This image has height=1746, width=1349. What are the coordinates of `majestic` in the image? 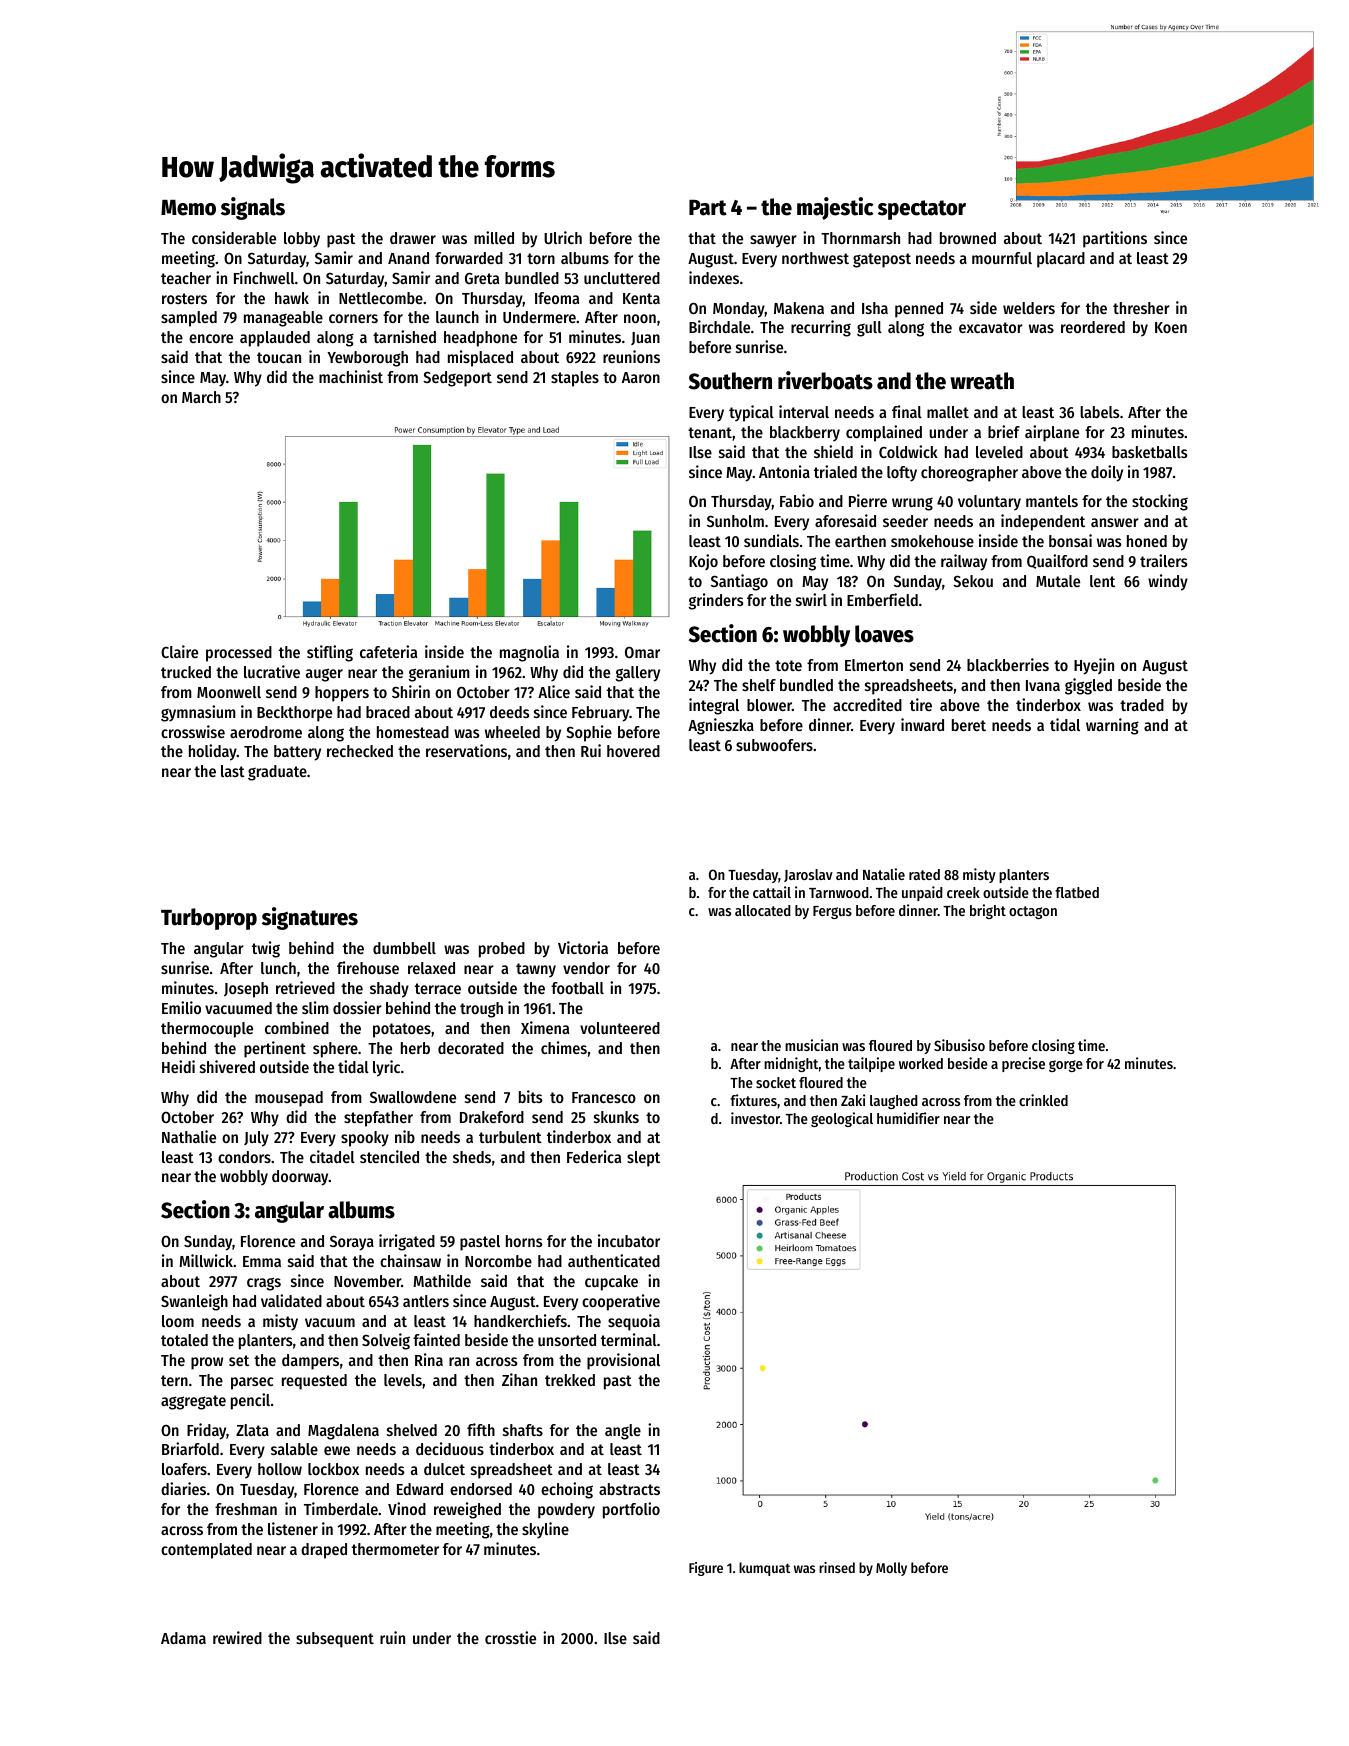 It's located at (835, 208).
